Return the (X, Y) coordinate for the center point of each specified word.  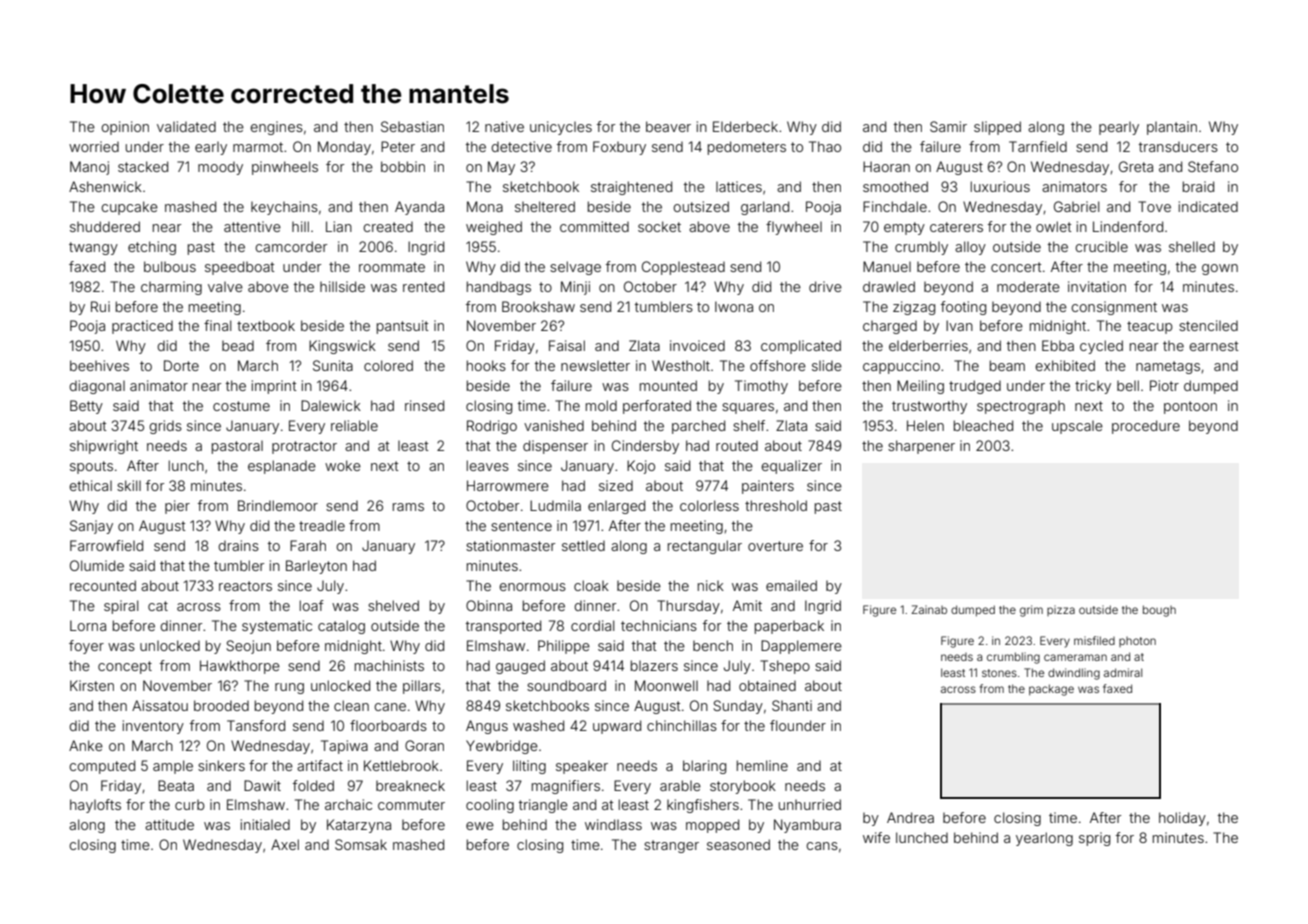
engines (276, 128)
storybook (743, 787)
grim (1031, 611)
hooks (486, 365)
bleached (983, 425)
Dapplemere (801, 647)
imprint (274, 387)
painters (768, 487)
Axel (285, 844)
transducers (1178, 146)
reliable (354, 425)
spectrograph (1021, 407)
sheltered (545, 206)
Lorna (88, 625)
